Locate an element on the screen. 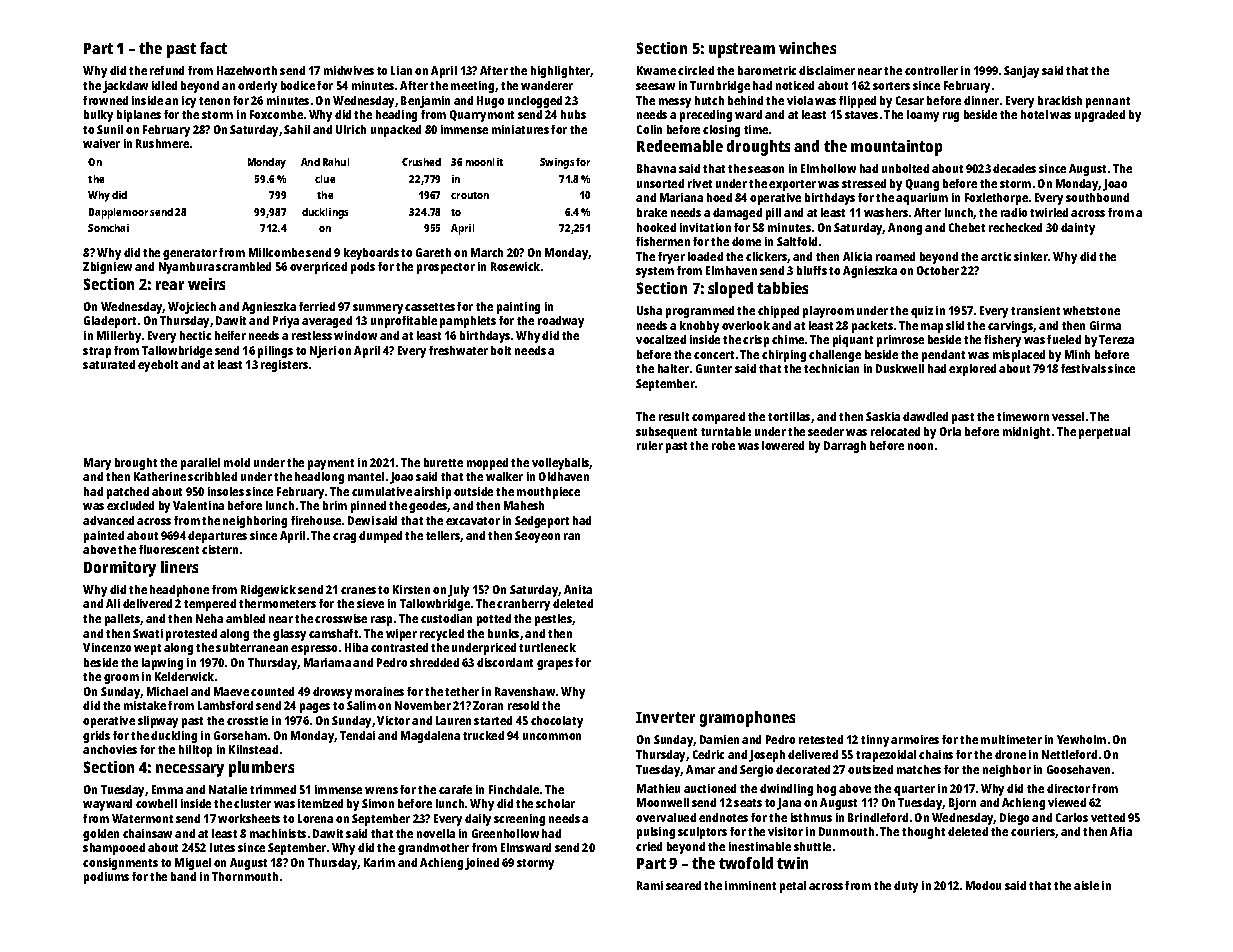 This screenshot has height=952, width=1233. meeting is located at coordinates (472, 87).
